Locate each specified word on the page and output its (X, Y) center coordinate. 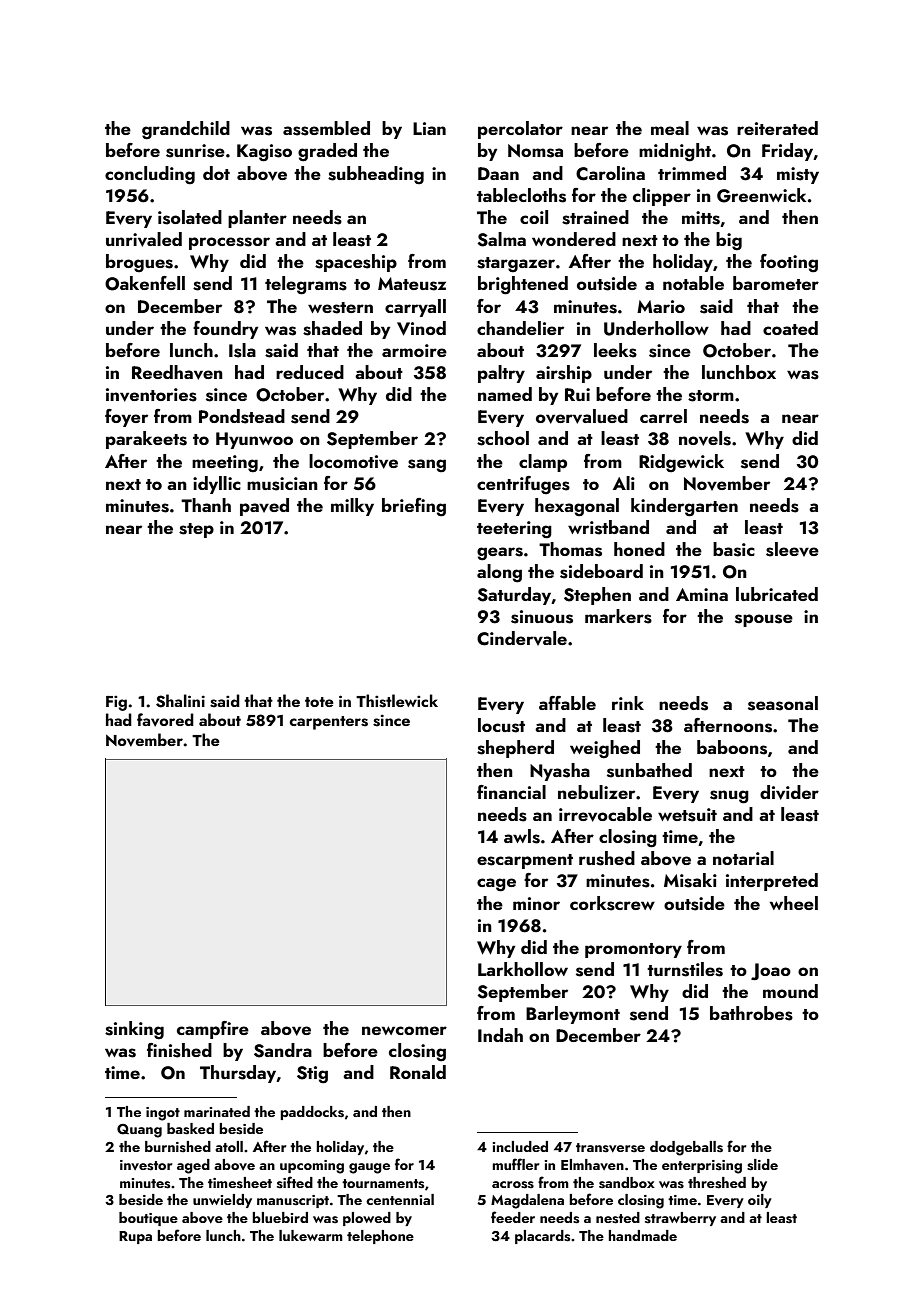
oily (760, 1201)
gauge (369, 1168)
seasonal (783, 703)
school (503, 438)
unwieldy (222, 1201)
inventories (151, 395)
